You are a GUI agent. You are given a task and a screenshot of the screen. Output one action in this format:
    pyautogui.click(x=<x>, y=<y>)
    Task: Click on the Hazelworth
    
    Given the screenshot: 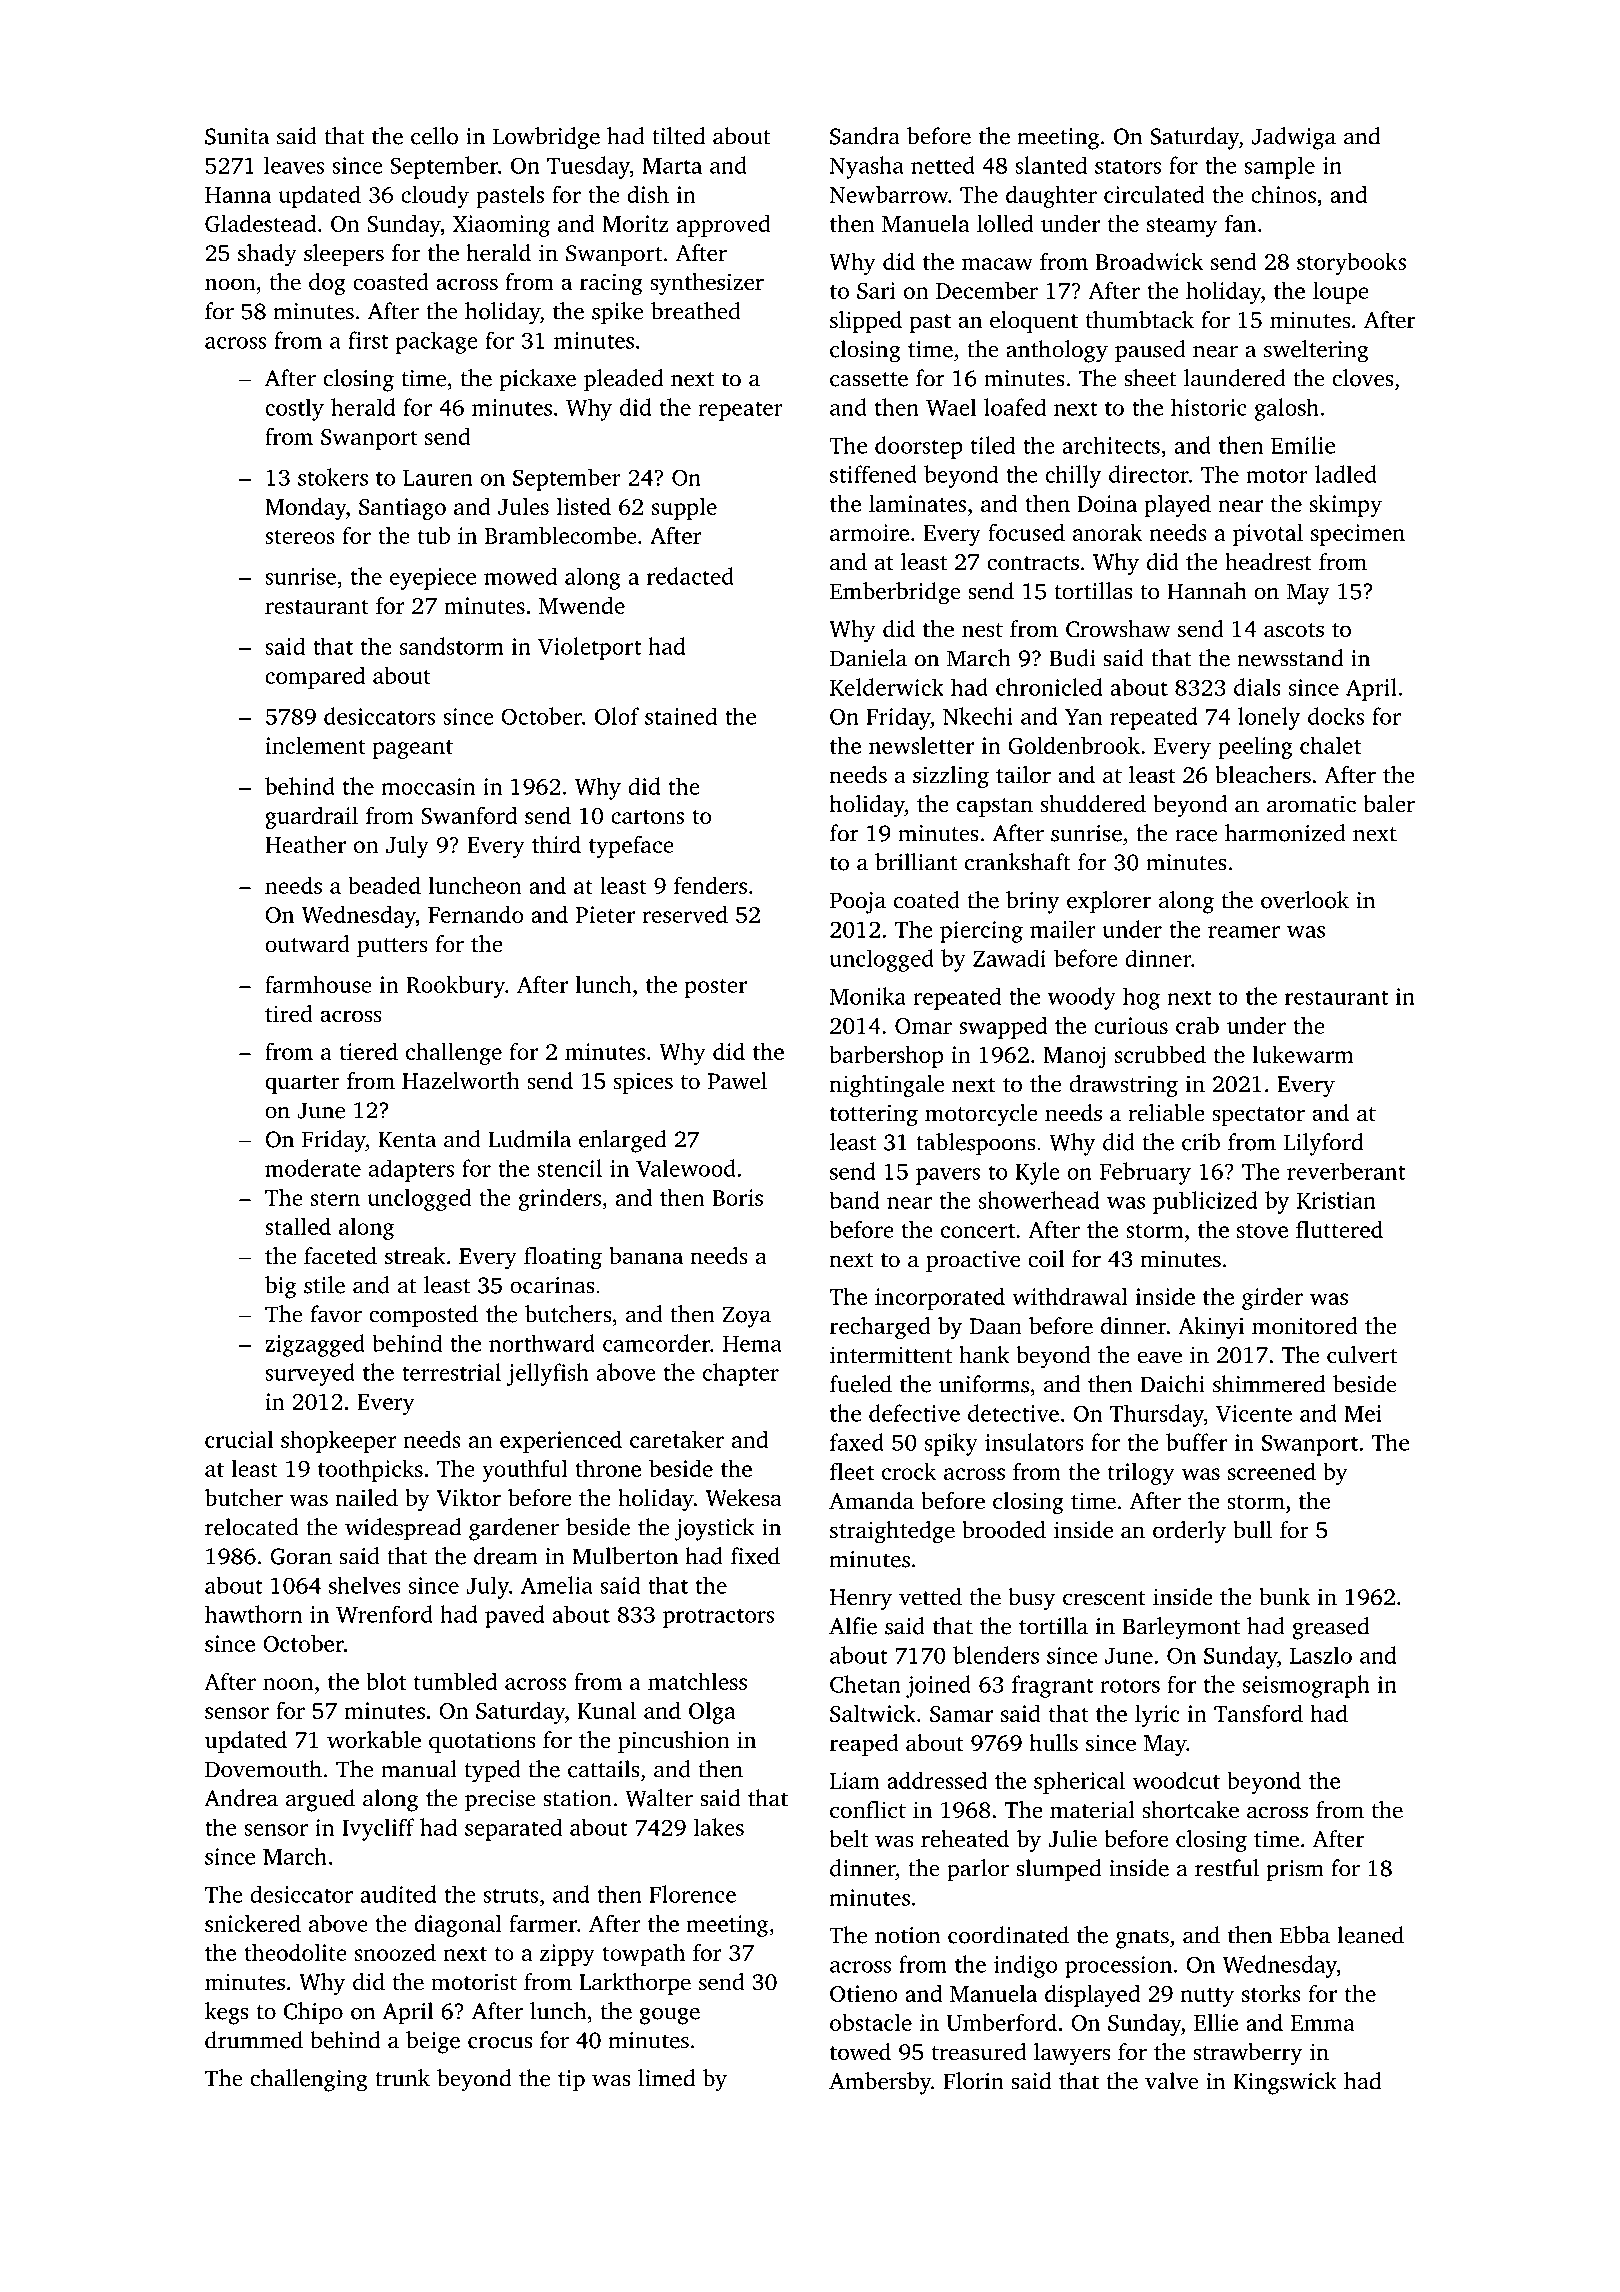 What is the action you would take?
    pyautogui.click(x=461, y=1081)
